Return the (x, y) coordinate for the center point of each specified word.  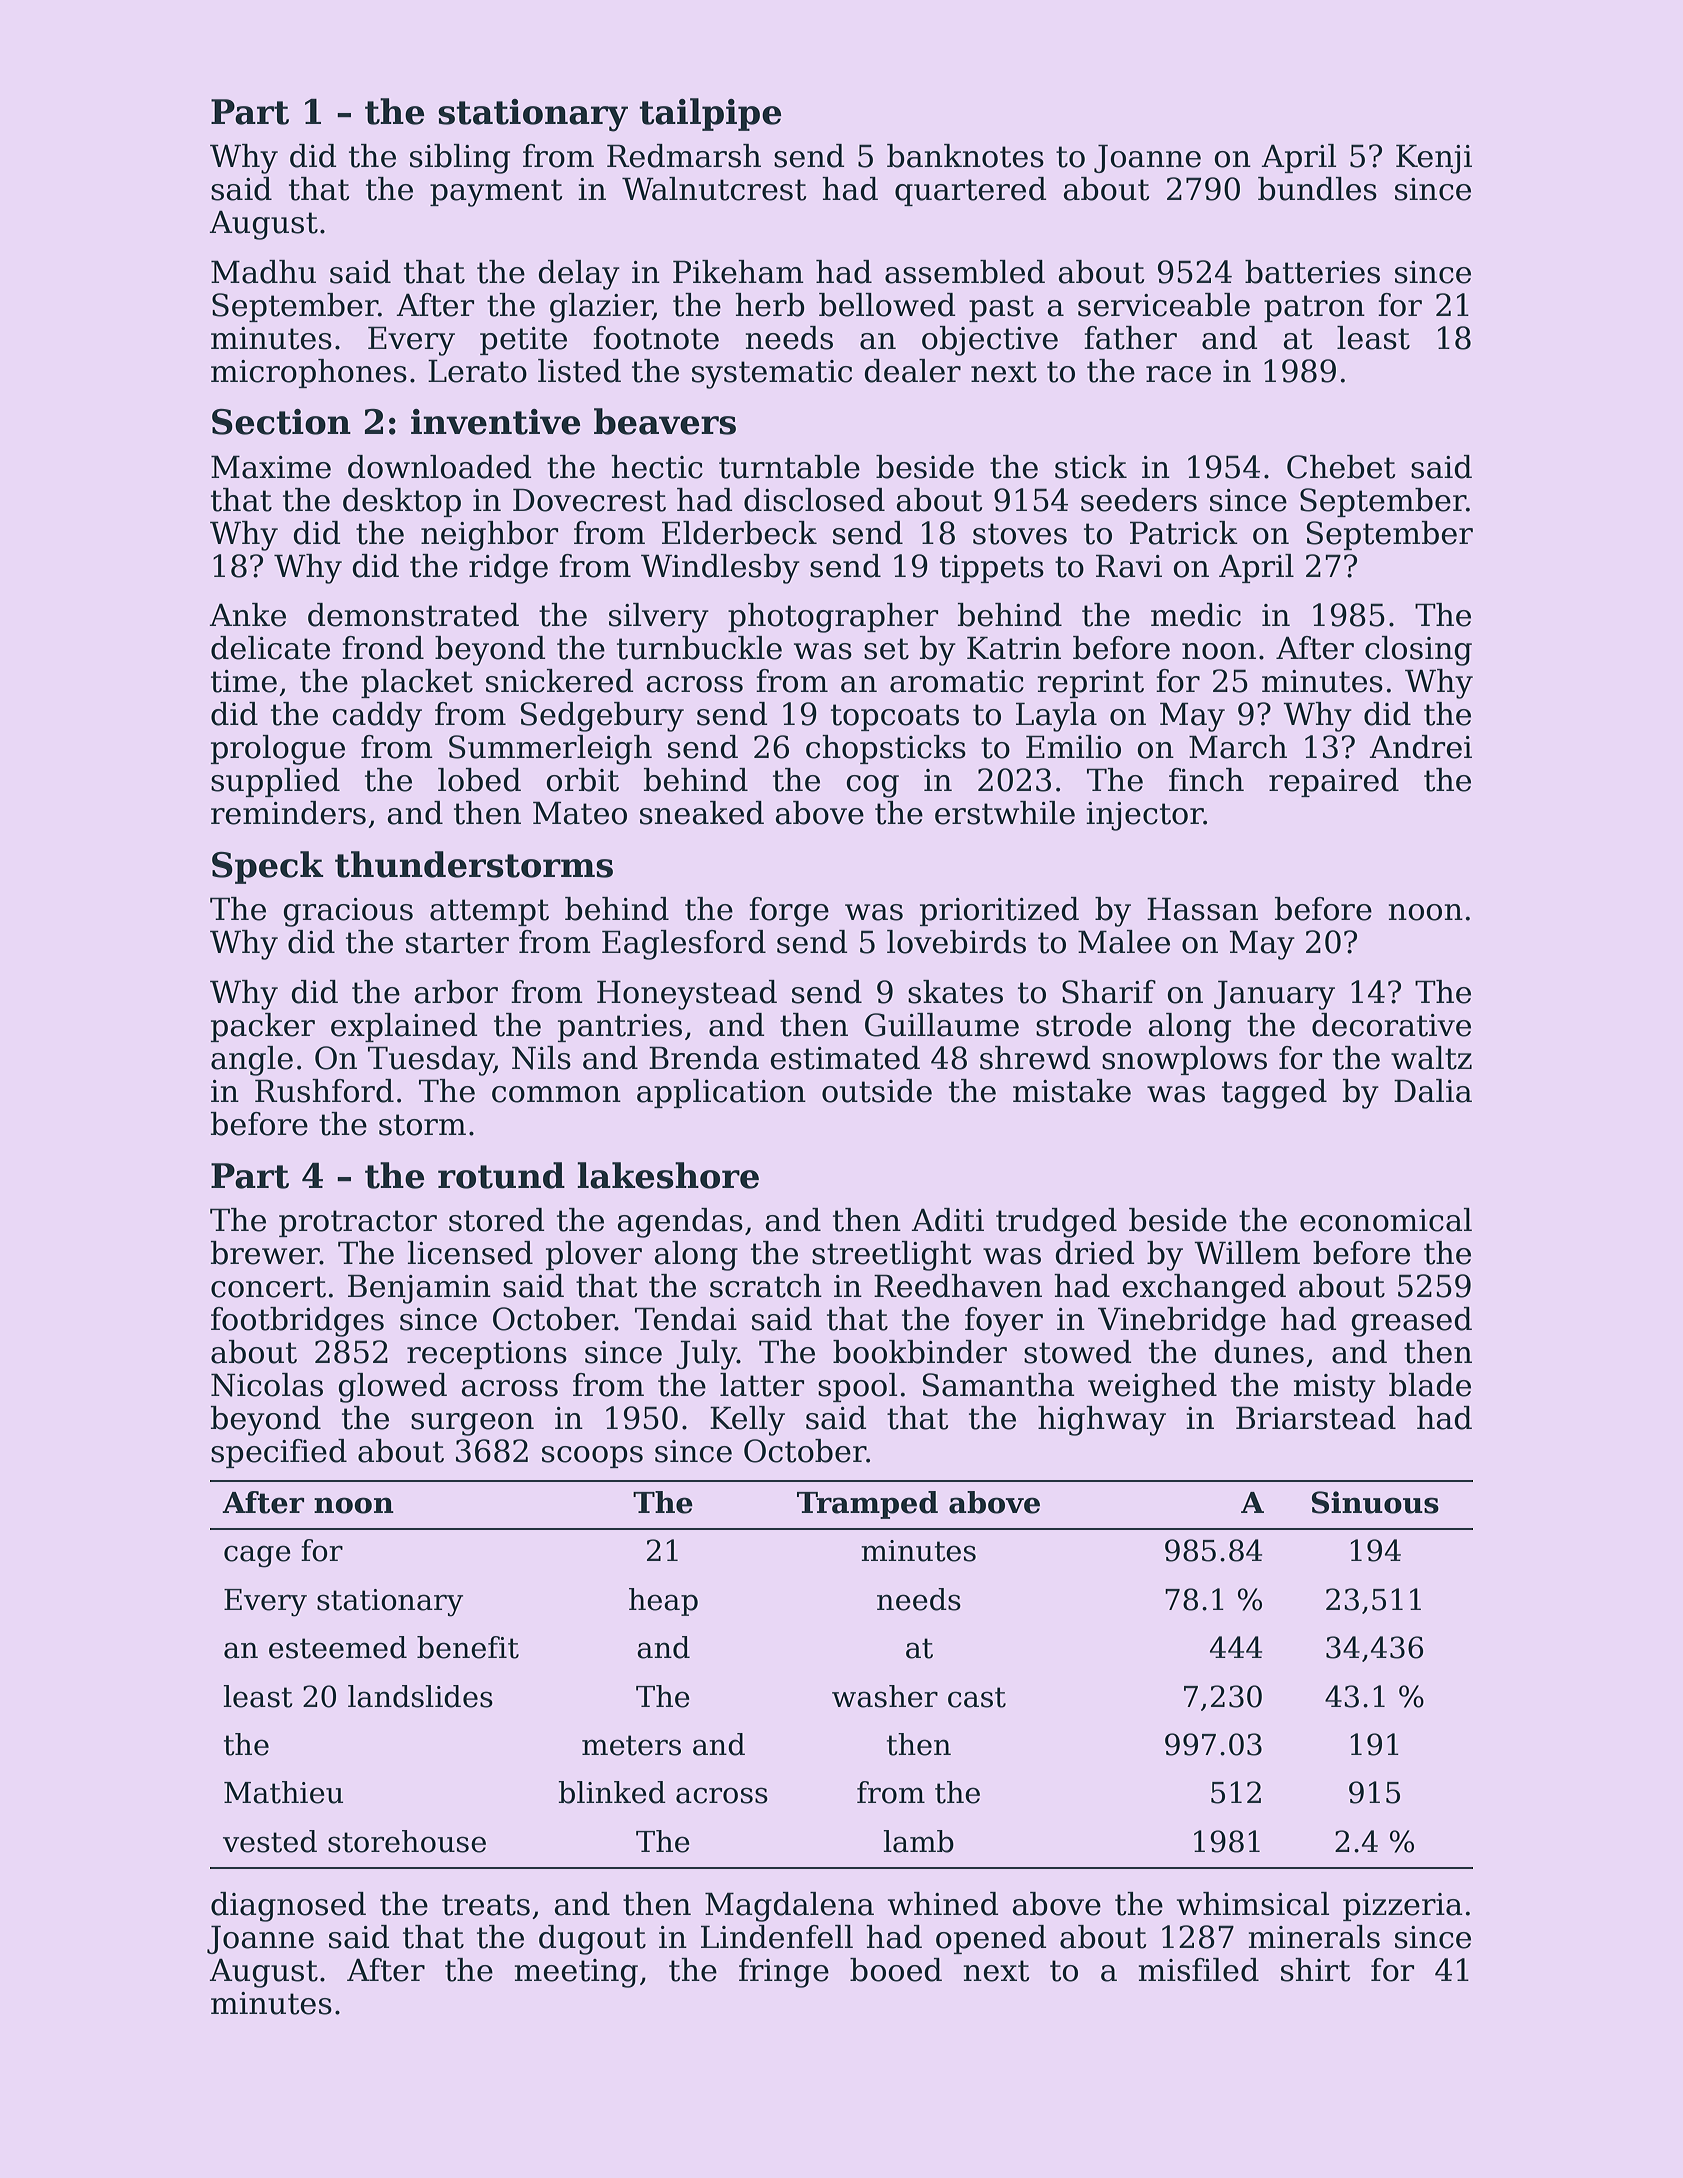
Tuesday (431, 1061)
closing (1418, 651)
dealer (912, 371)
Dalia (1433, 1091)
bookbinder (920, 1352)
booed (896, 1970)
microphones (309, 373)
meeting (576, 1973)
